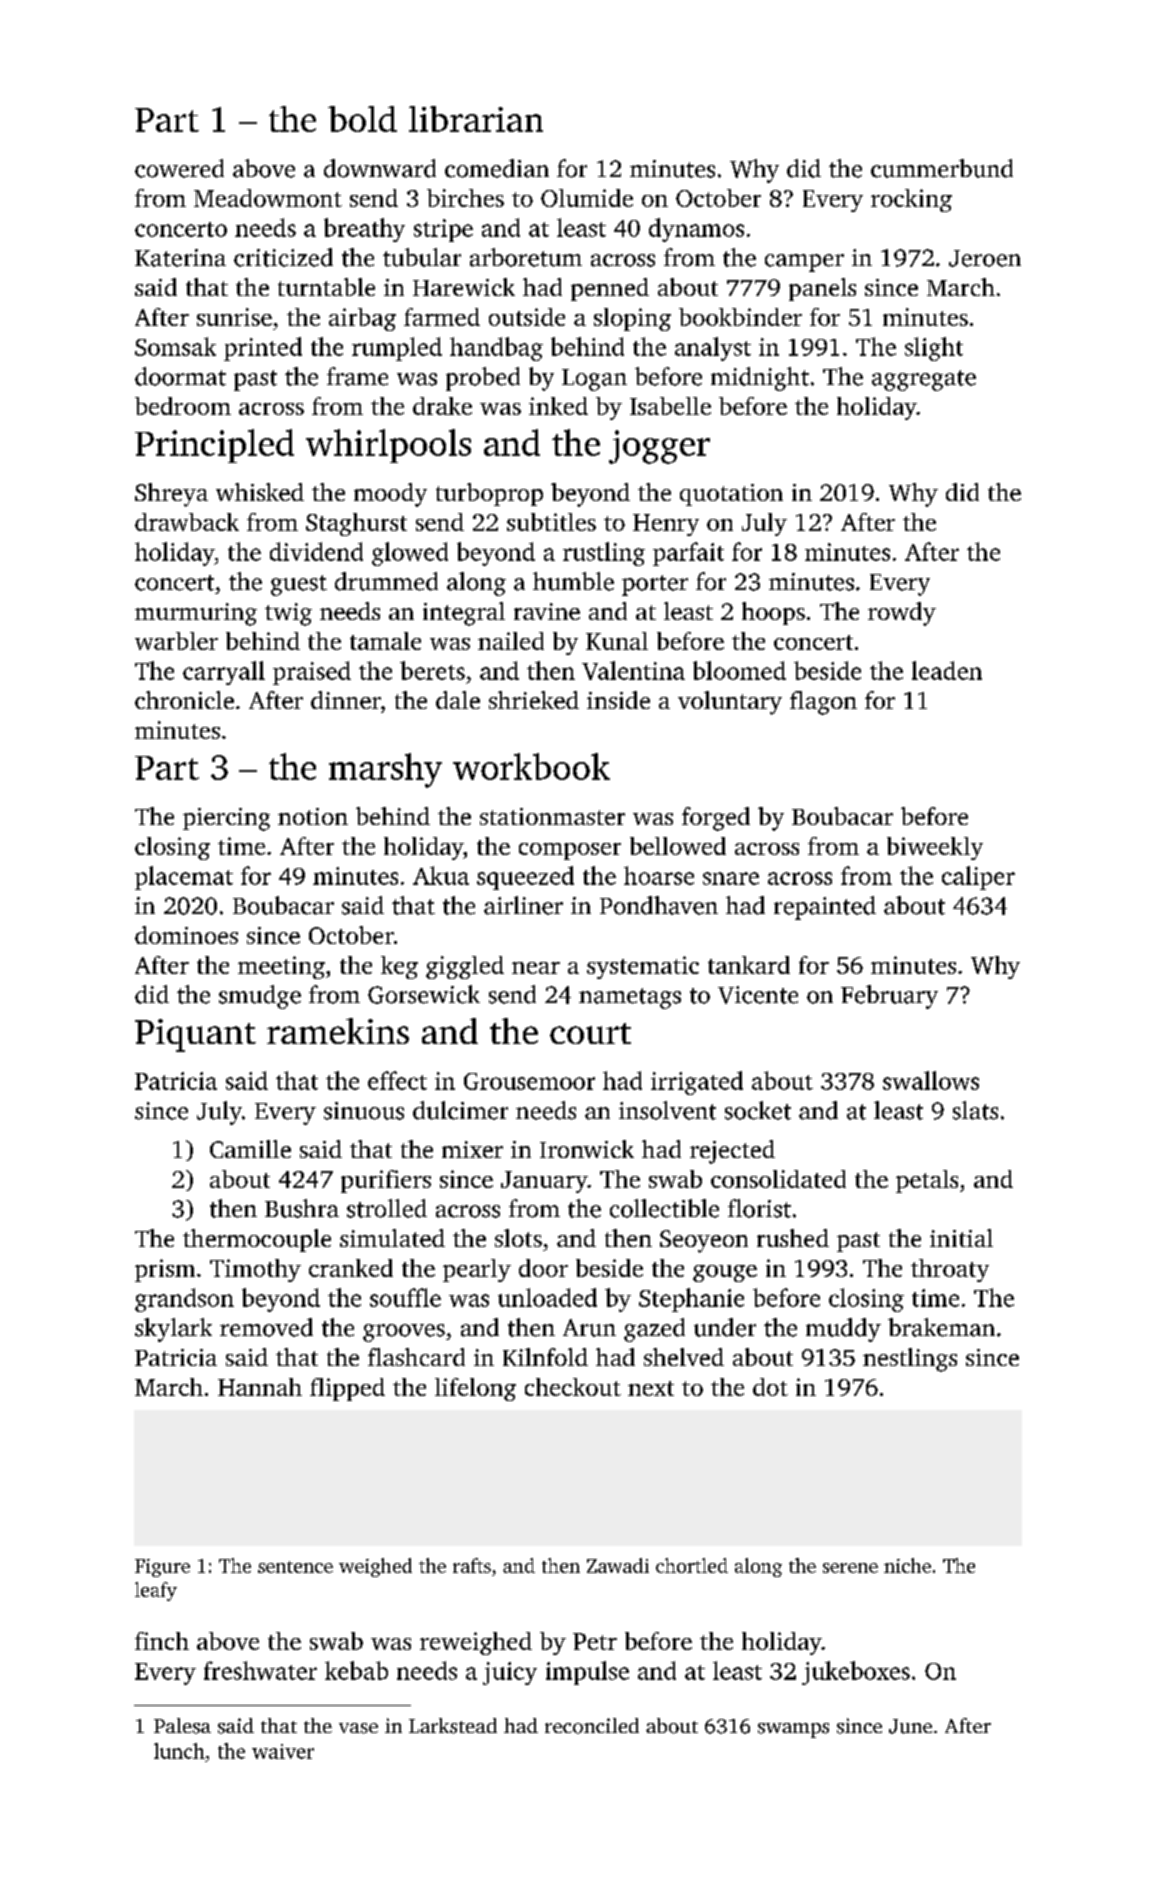 Image resolution: width=1156 pixels, height=1904 pixels. I want to click on librarian, so click(476, 119).
